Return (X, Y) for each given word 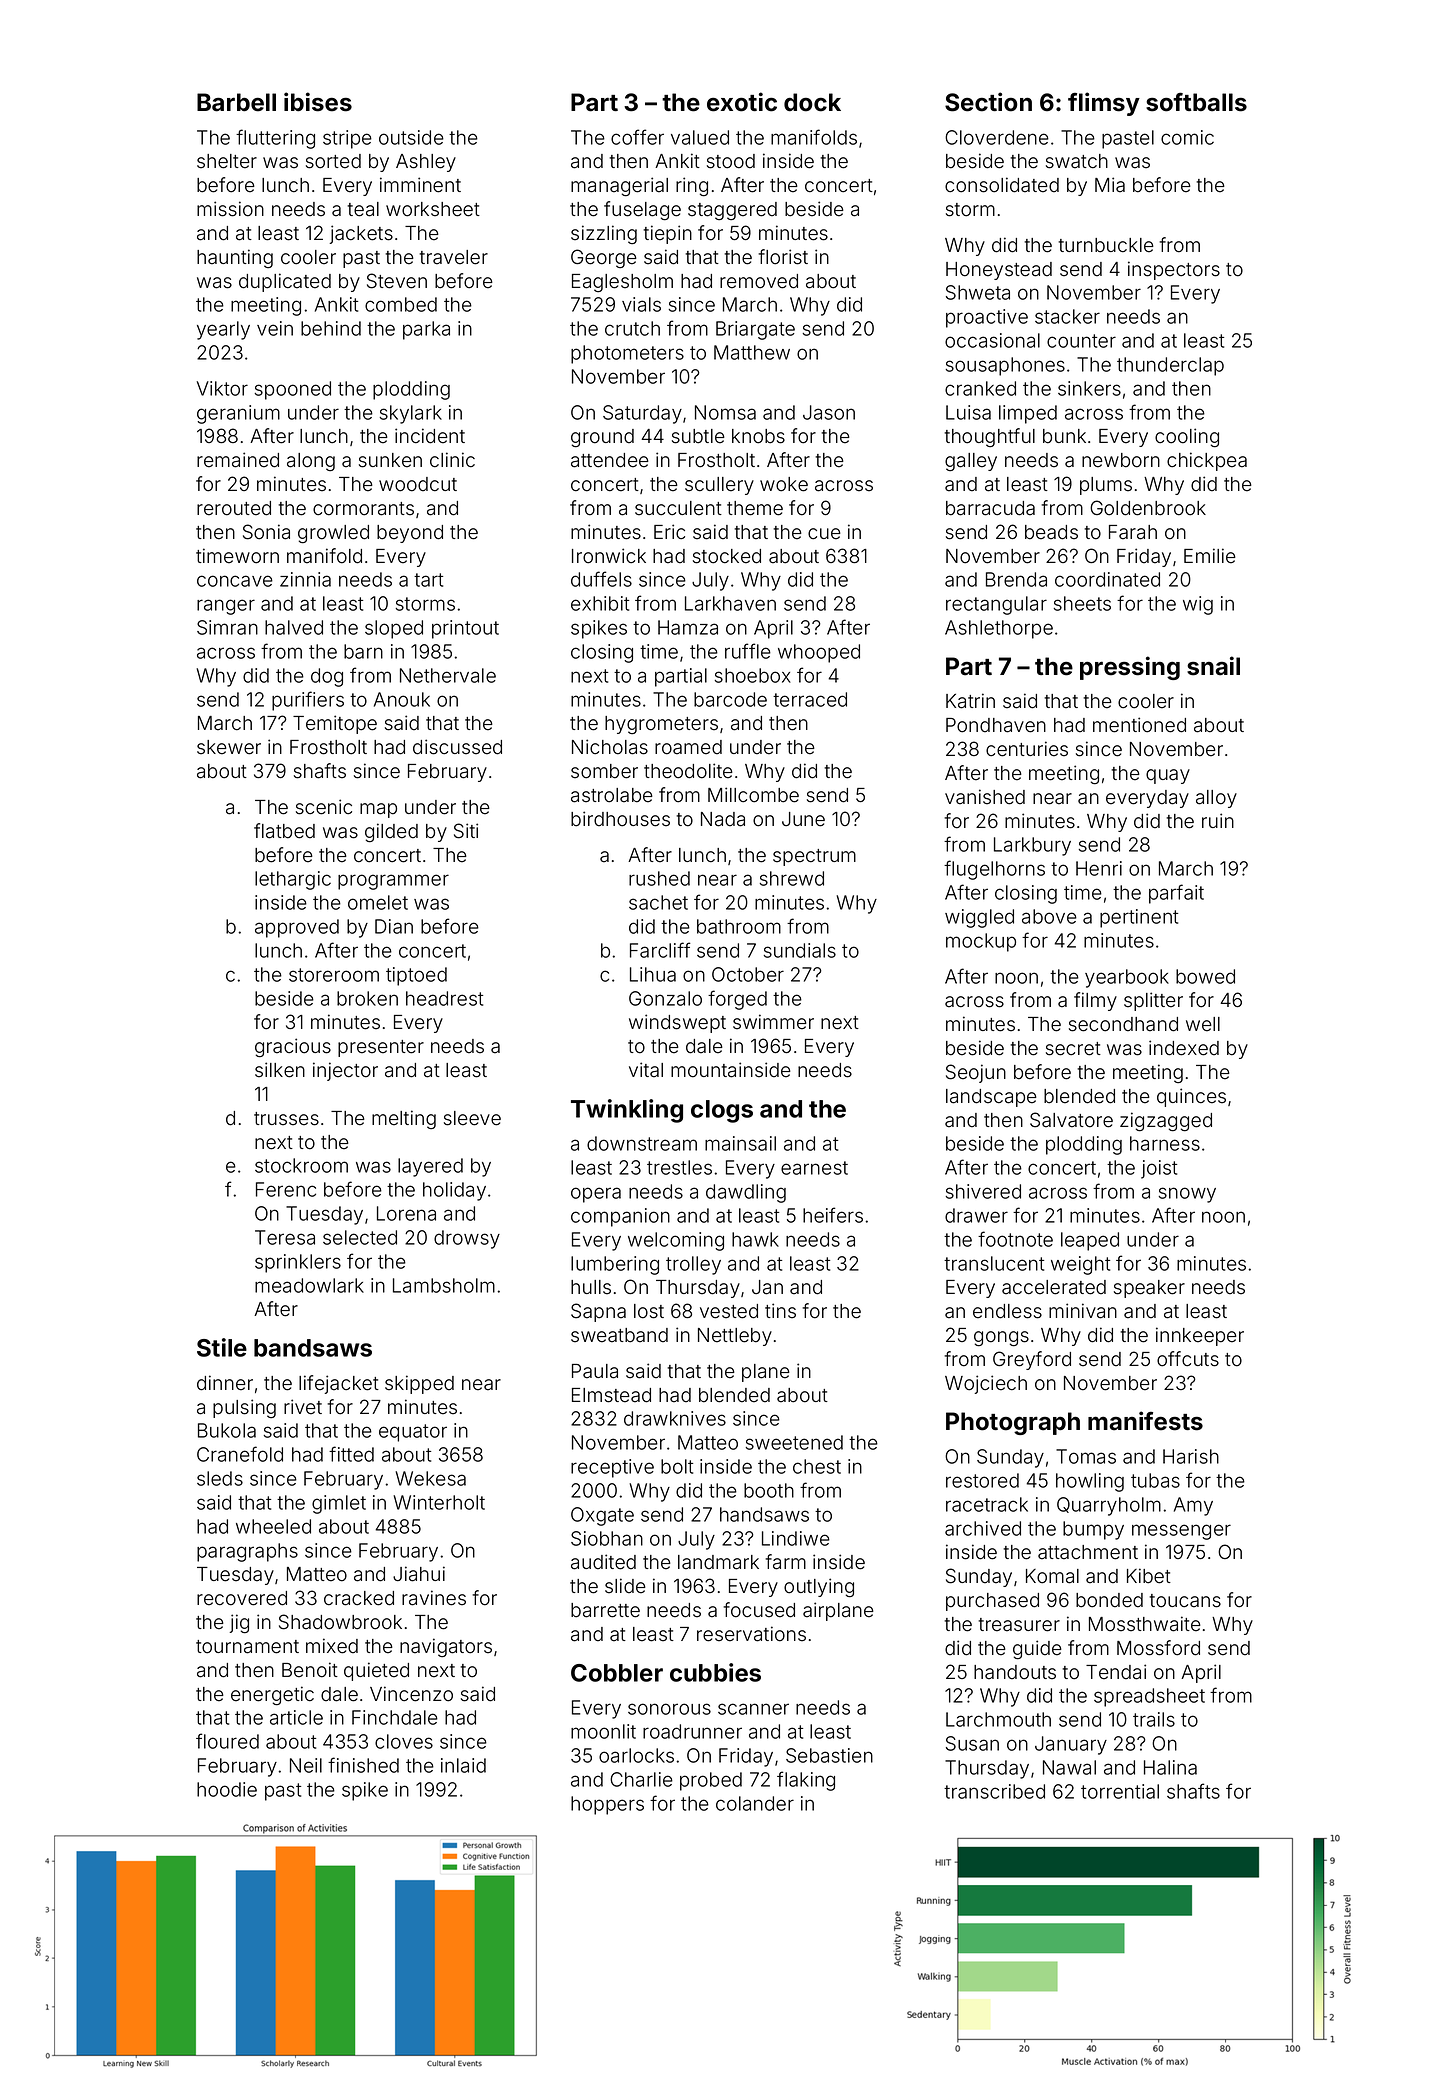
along (311, 462)
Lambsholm (444, 1285)
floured (227, 1741)
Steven (397, 281)
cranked (980, 388)
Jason (829, 412)
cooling (1187, 437)
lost (649, 1311)
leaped (1090, 1241)
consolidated (1002, 185)
